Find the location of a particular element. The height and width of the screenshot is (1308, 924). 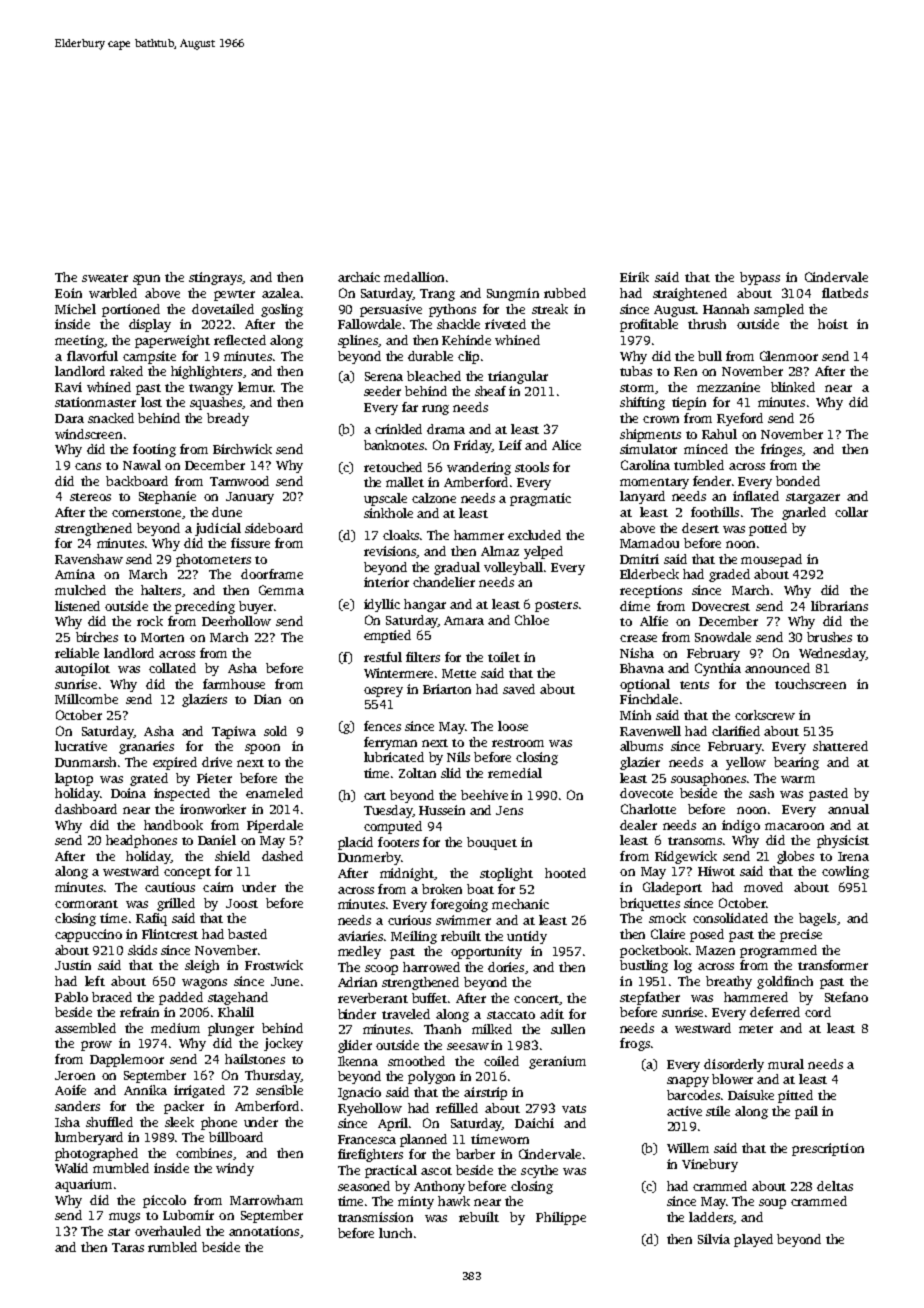

piccolo is located at coordinates (164, 1201).
